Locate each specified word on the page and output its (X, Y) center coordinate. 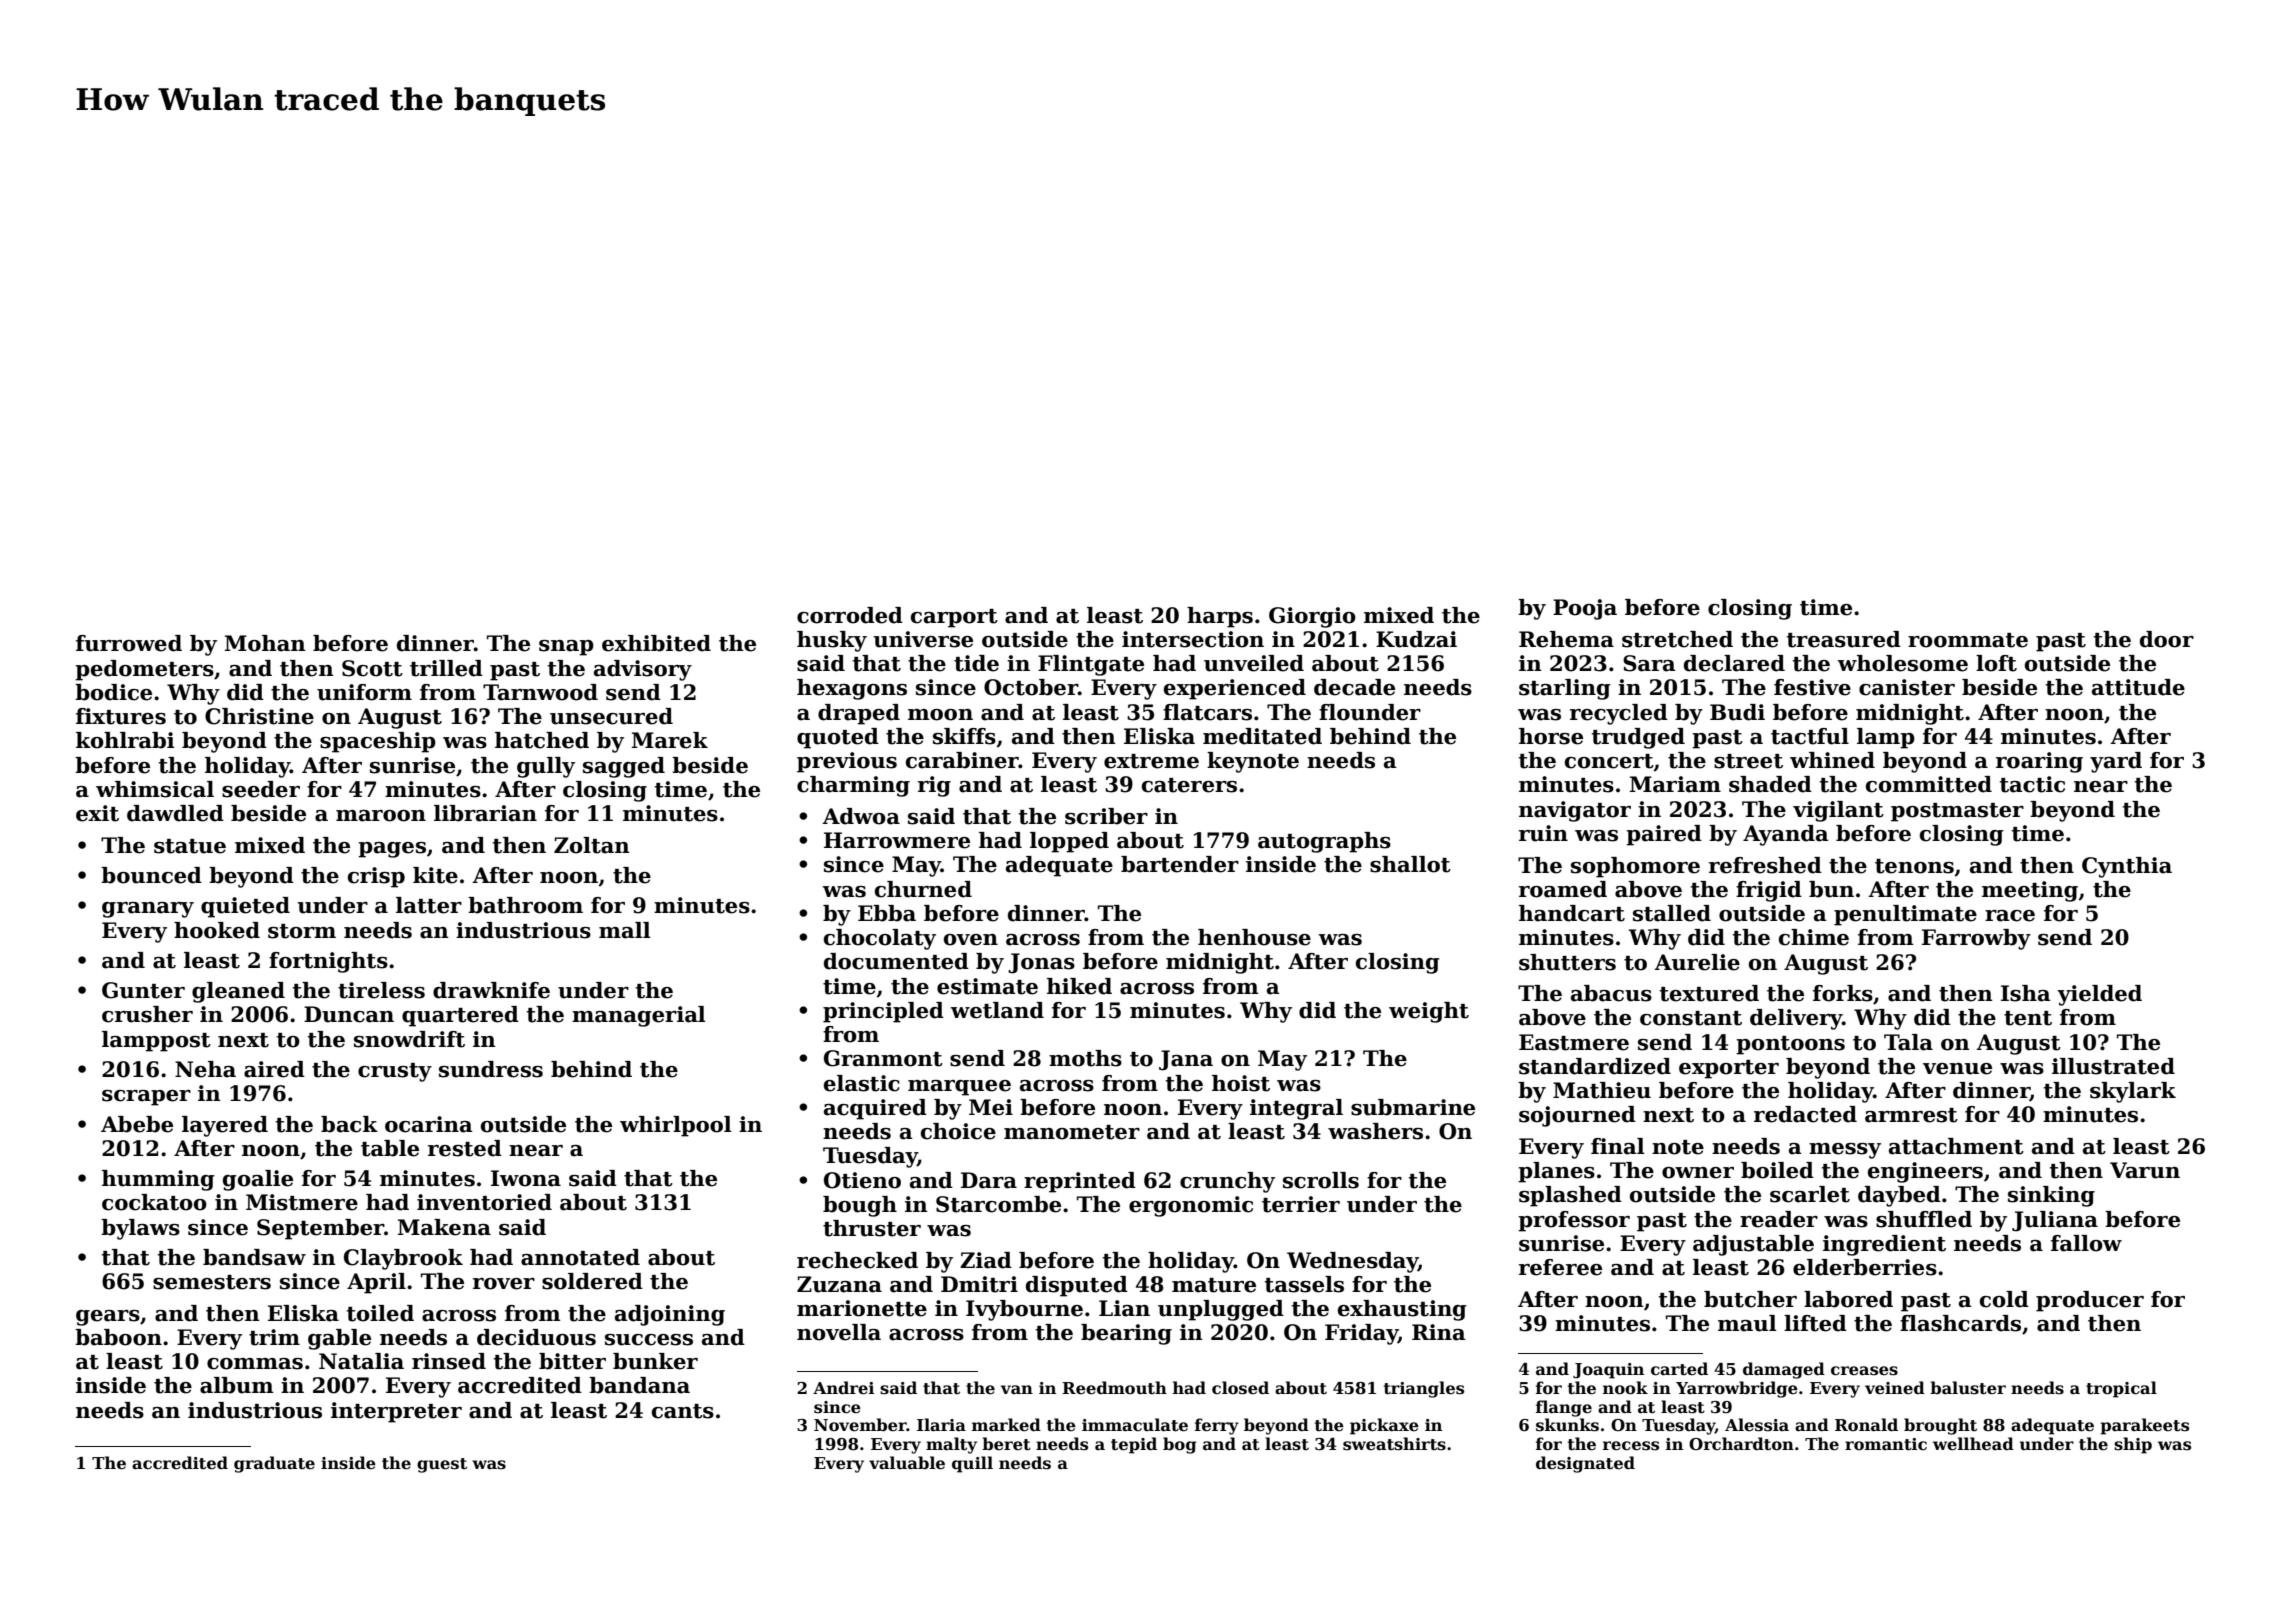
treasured (1844, 639)
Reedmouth (1114, 1388)
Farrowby (1976, 939)
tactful (1810, 736)
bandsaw (254, 1257)
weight (1429, 1012)
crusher (147, 1014)
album (237, 1385)
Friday (1361, 1334)
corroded (850, 615)
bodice (113, 692)
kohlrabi (125, 740)
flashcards (1960, 1323)
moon (940, 715)
